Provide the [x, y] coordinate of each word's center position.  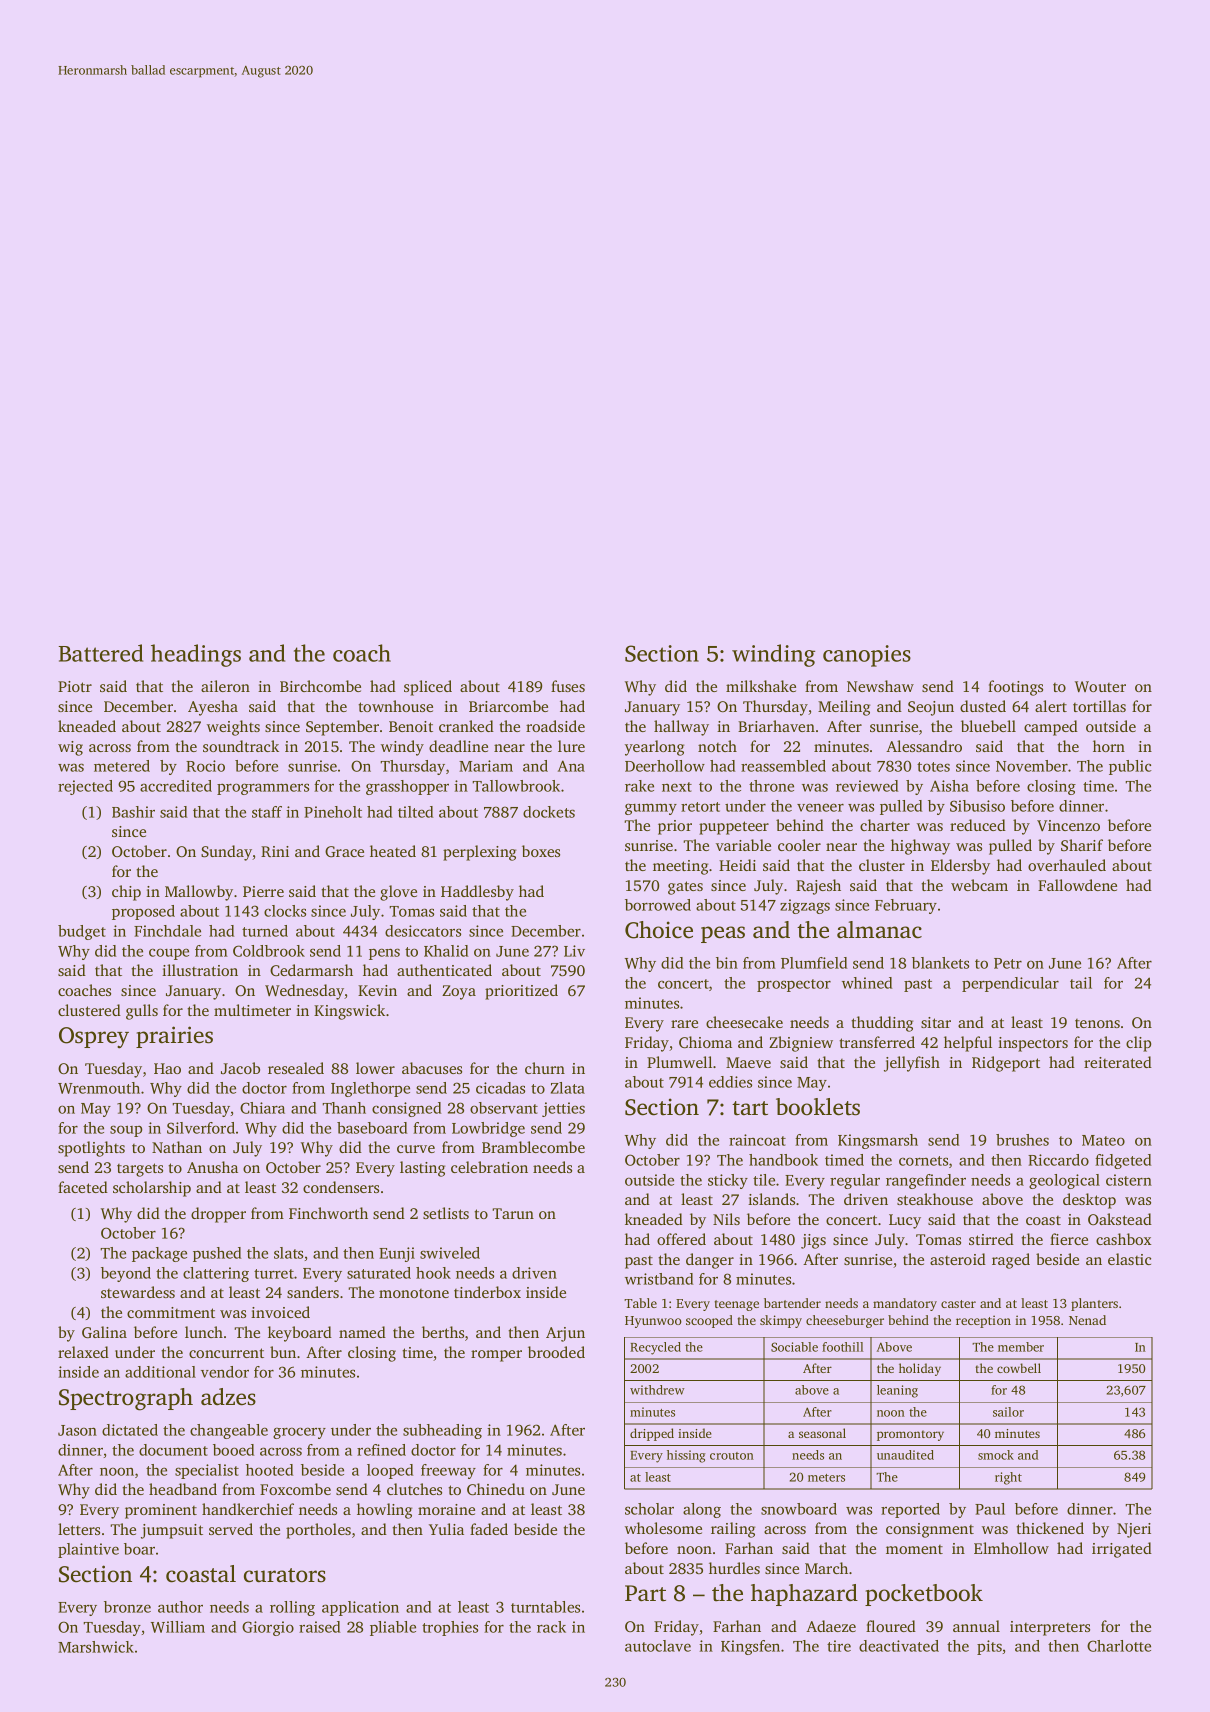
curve [416, 1149]
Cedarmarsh [311, 970]
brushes [1022, 1140]
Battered [101, 653]
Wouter [1100, 686]
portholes [318, 1531]
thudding [882, 1024]
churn [545, 1068]
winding [773, 655]
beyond [126, 1274]
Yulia [446, 1529]
